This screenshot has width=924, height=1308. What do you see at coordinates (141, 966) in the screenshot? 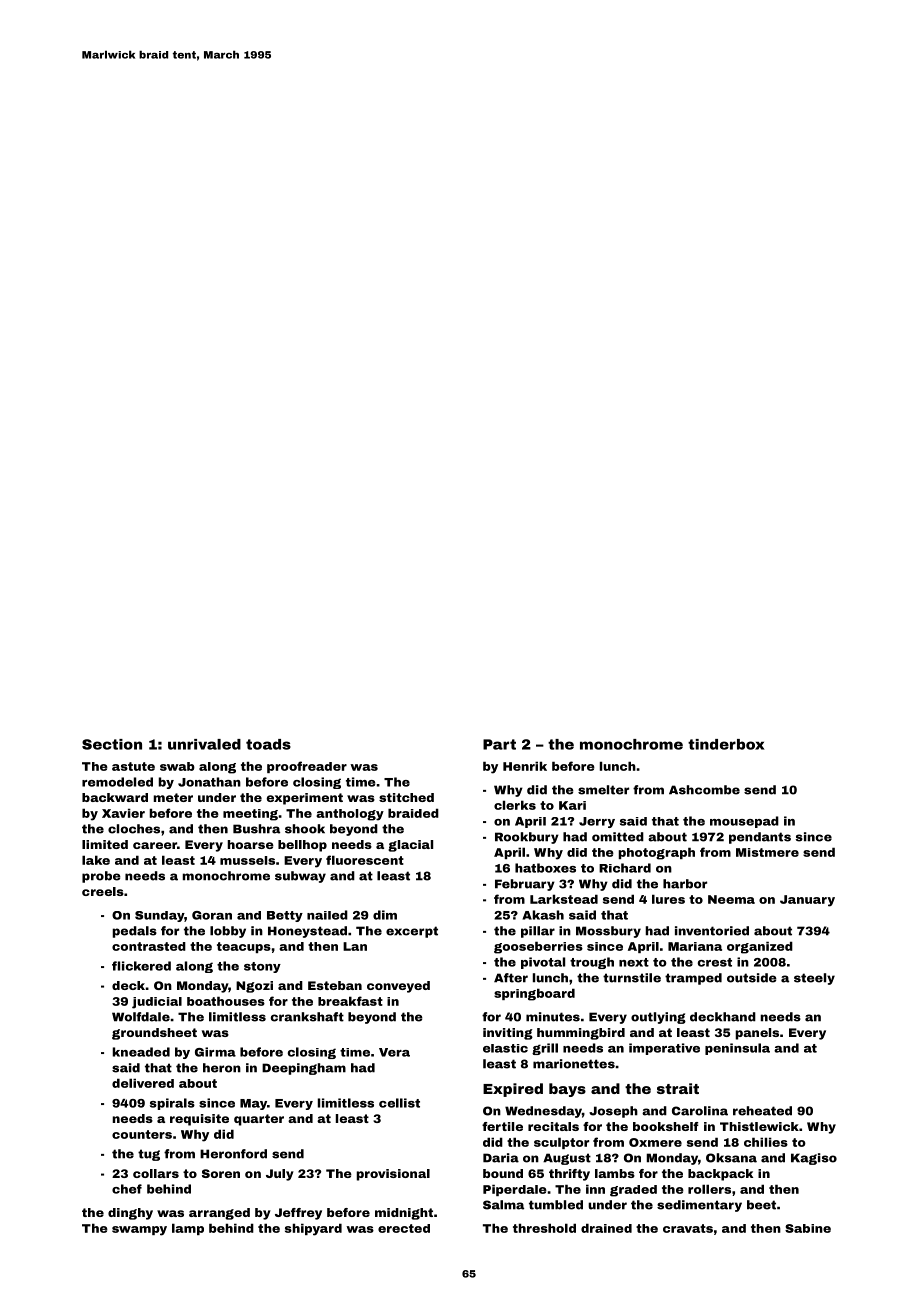
I see `flickered` at bounding box center [141, 966].
